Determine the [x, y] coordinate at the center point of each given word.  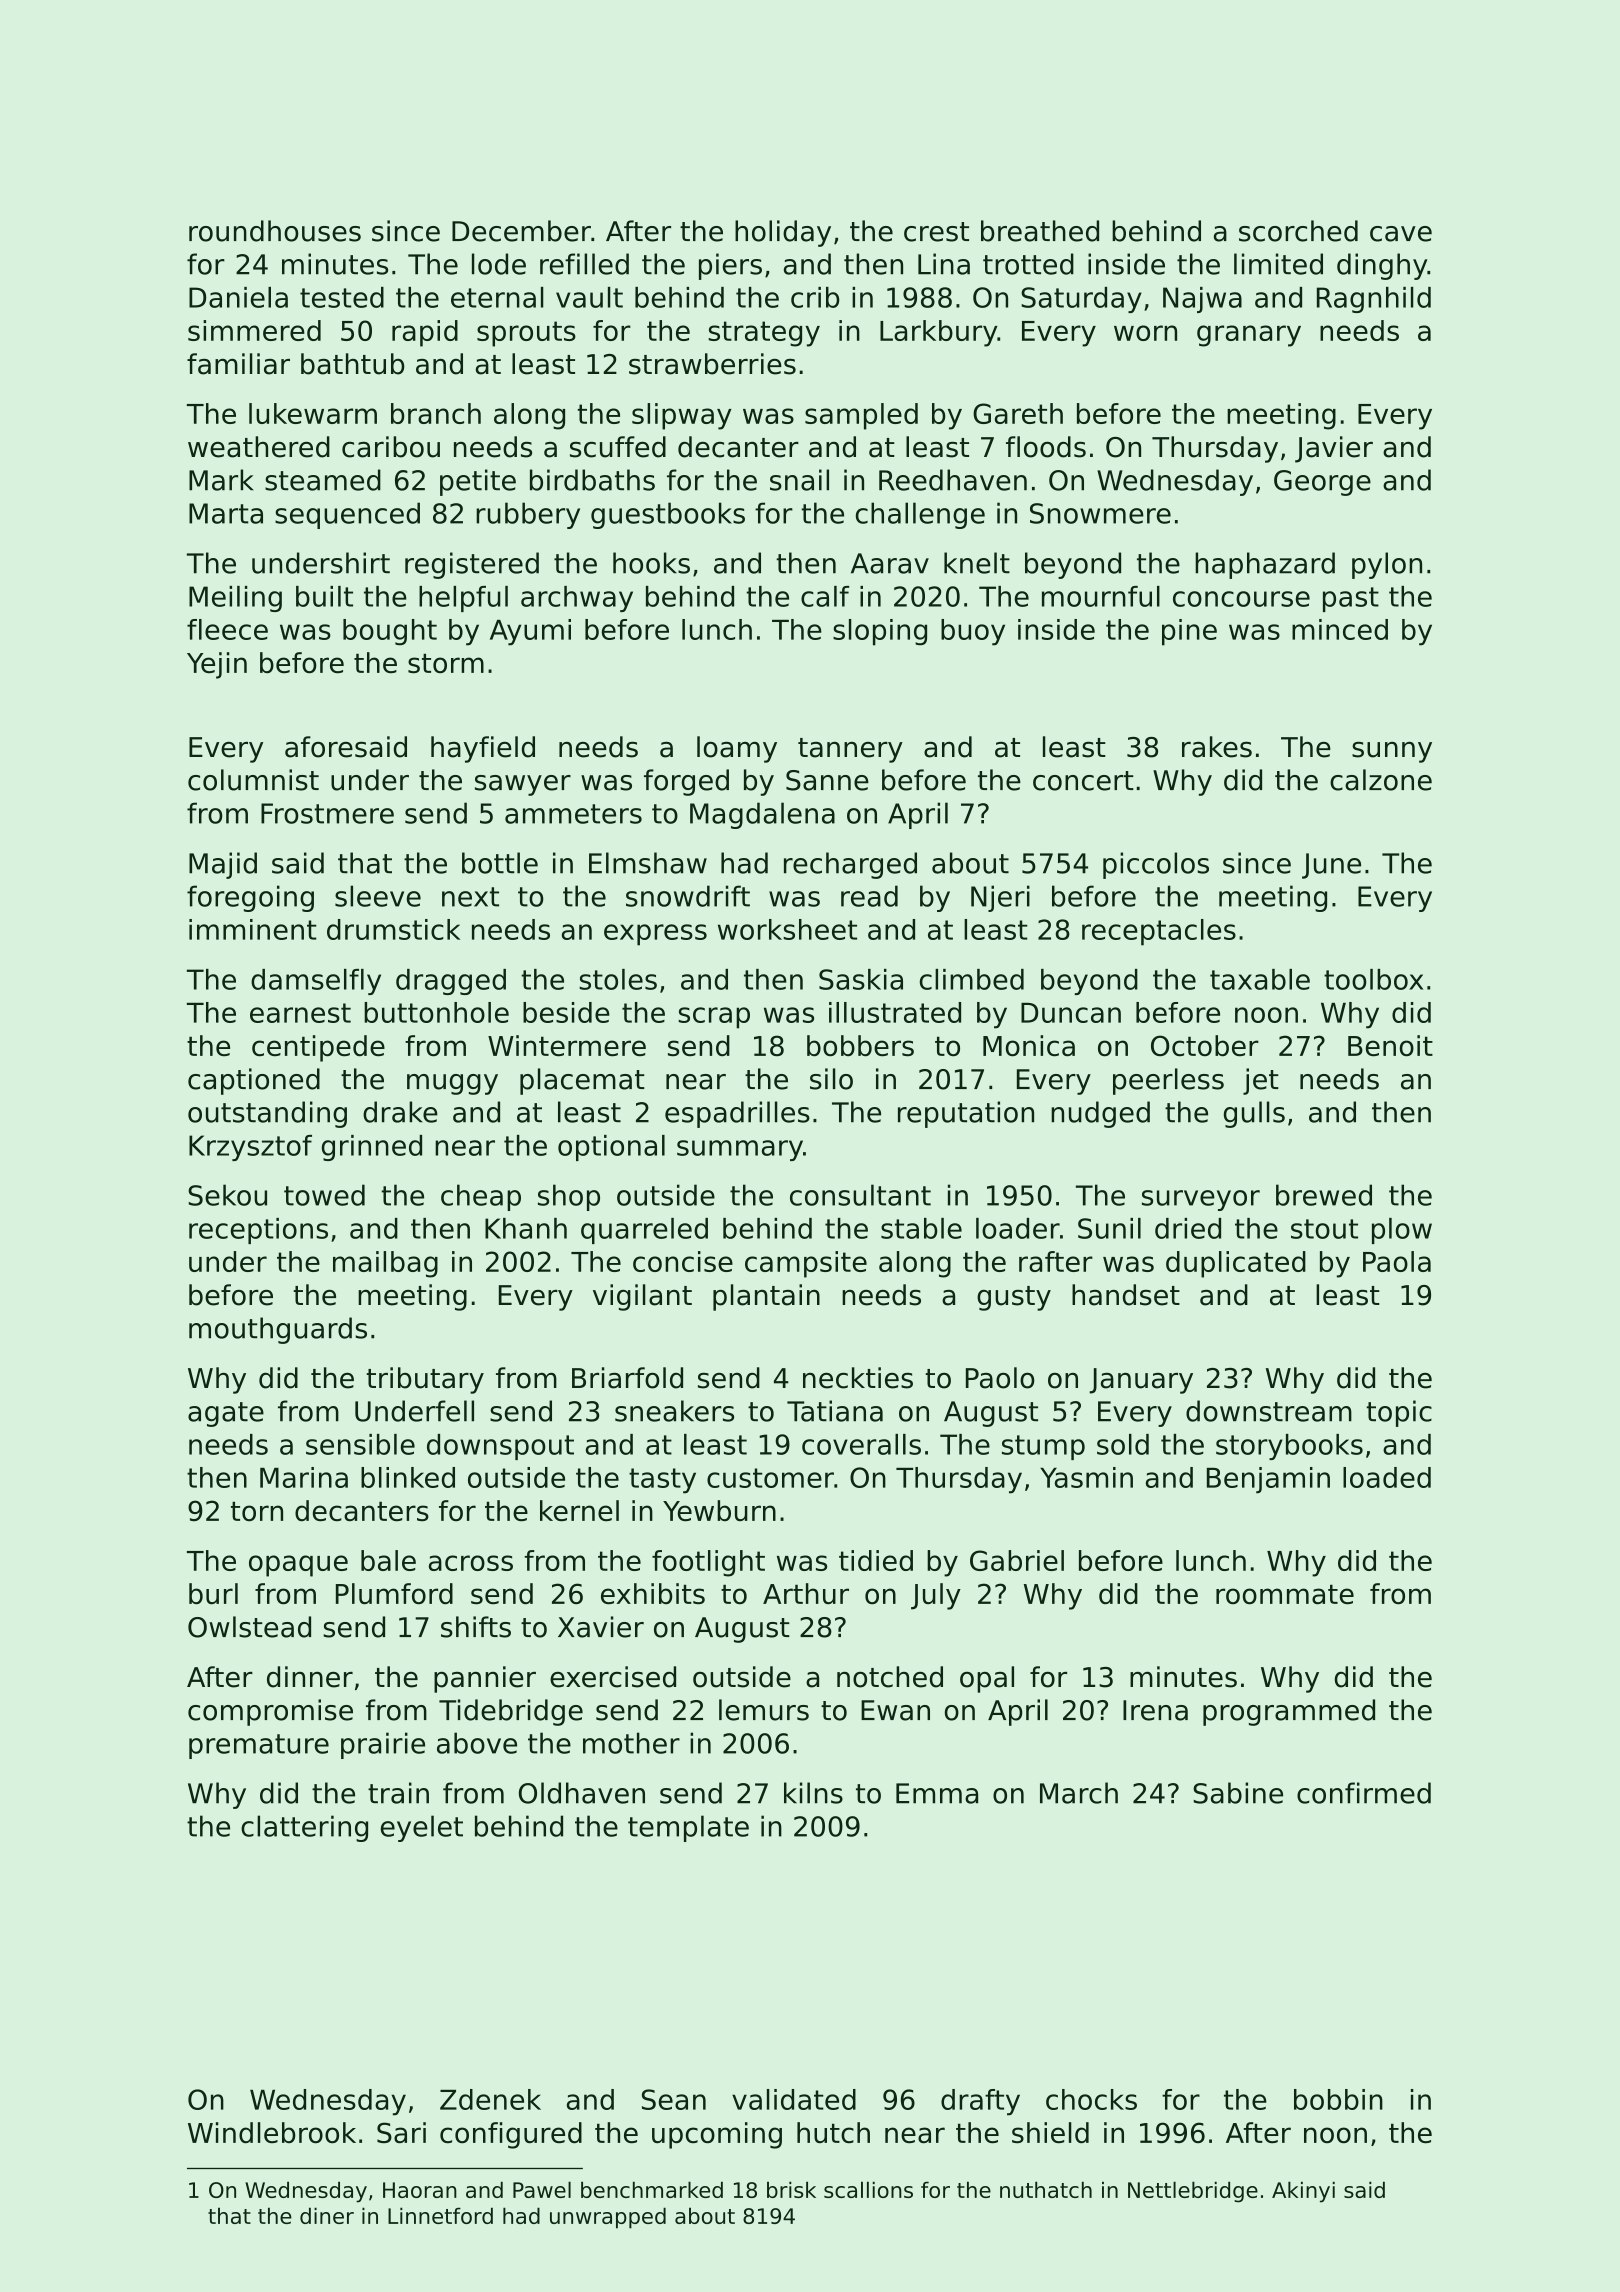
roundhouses [275, 231]
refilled [584, 264]
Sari [401, 2132]
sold [1123, 1444]
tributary [425, 1380]
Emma [937, 1793]
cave [1401, 234]
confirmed [1364, 1793]
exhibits [653, 1593]
